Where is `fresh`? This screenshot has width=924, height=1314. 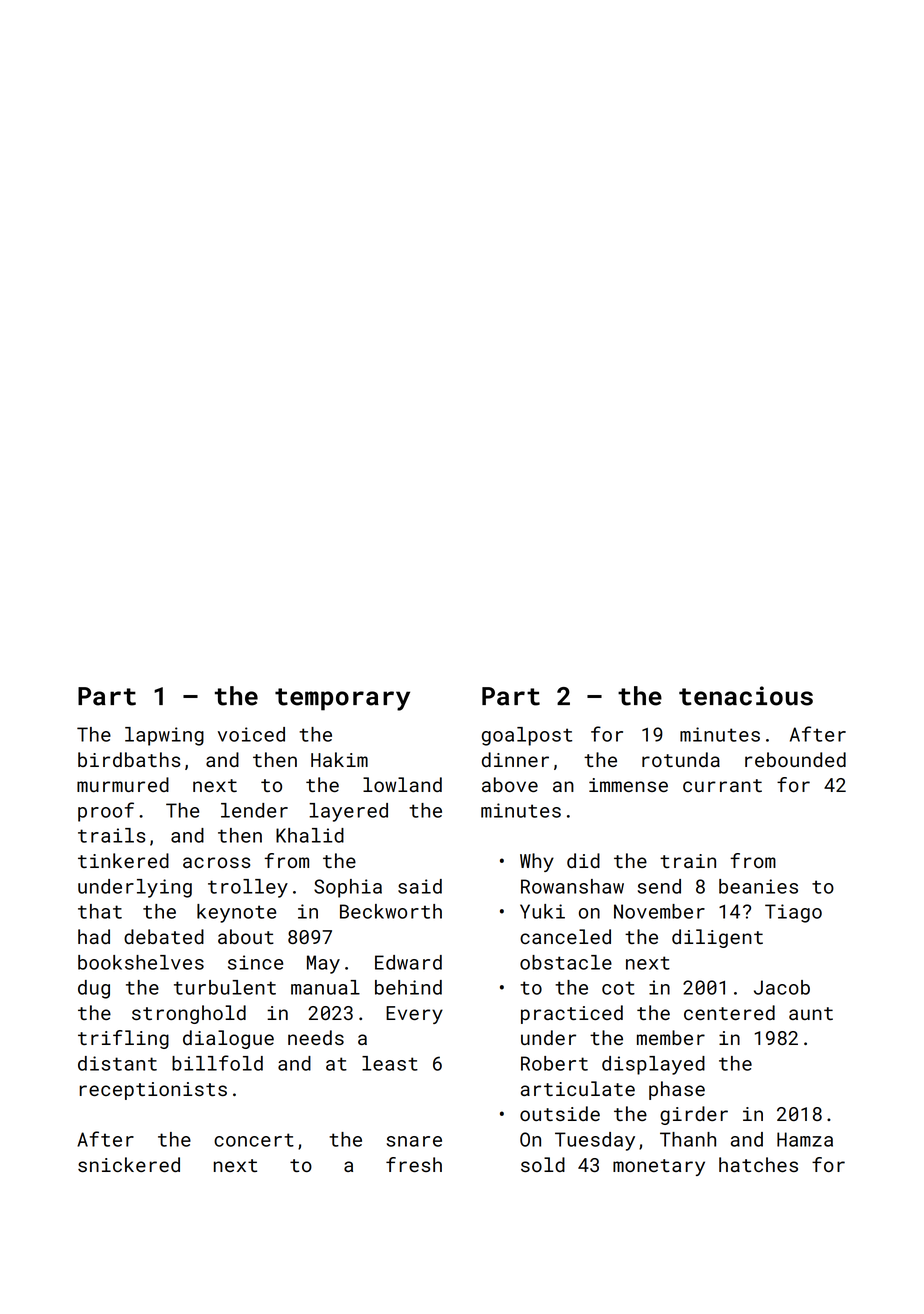
fresh is located at coordinates (414, 1164).
